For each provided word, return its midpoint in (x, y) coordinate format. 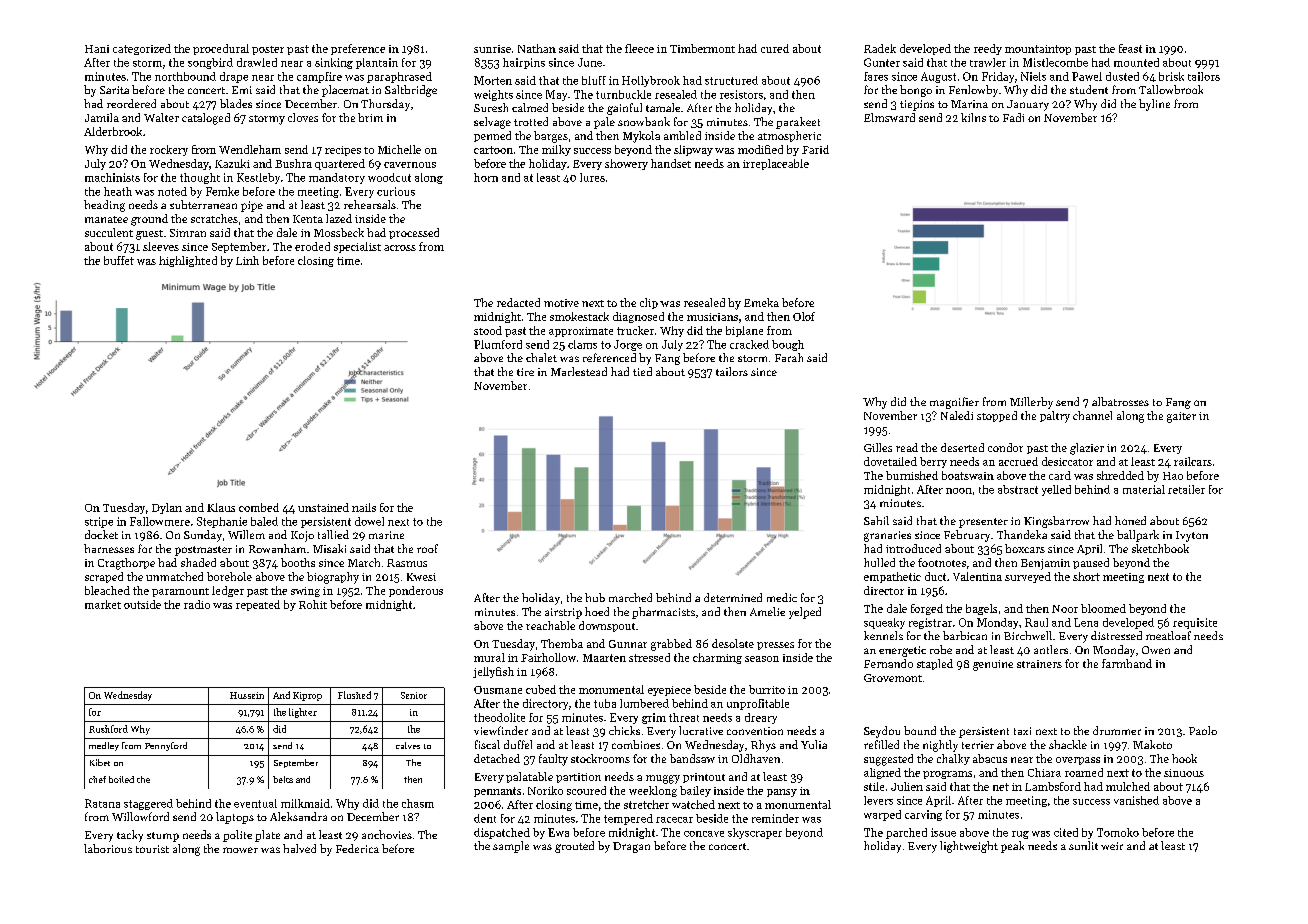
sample (511, 847)
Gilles (878, 447)
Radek (880, 48)
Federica (357, 848)
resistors (741, 94)
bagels (981, 609)
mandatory (337, 178)
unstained (323, 507)
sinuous (1184, 773)
